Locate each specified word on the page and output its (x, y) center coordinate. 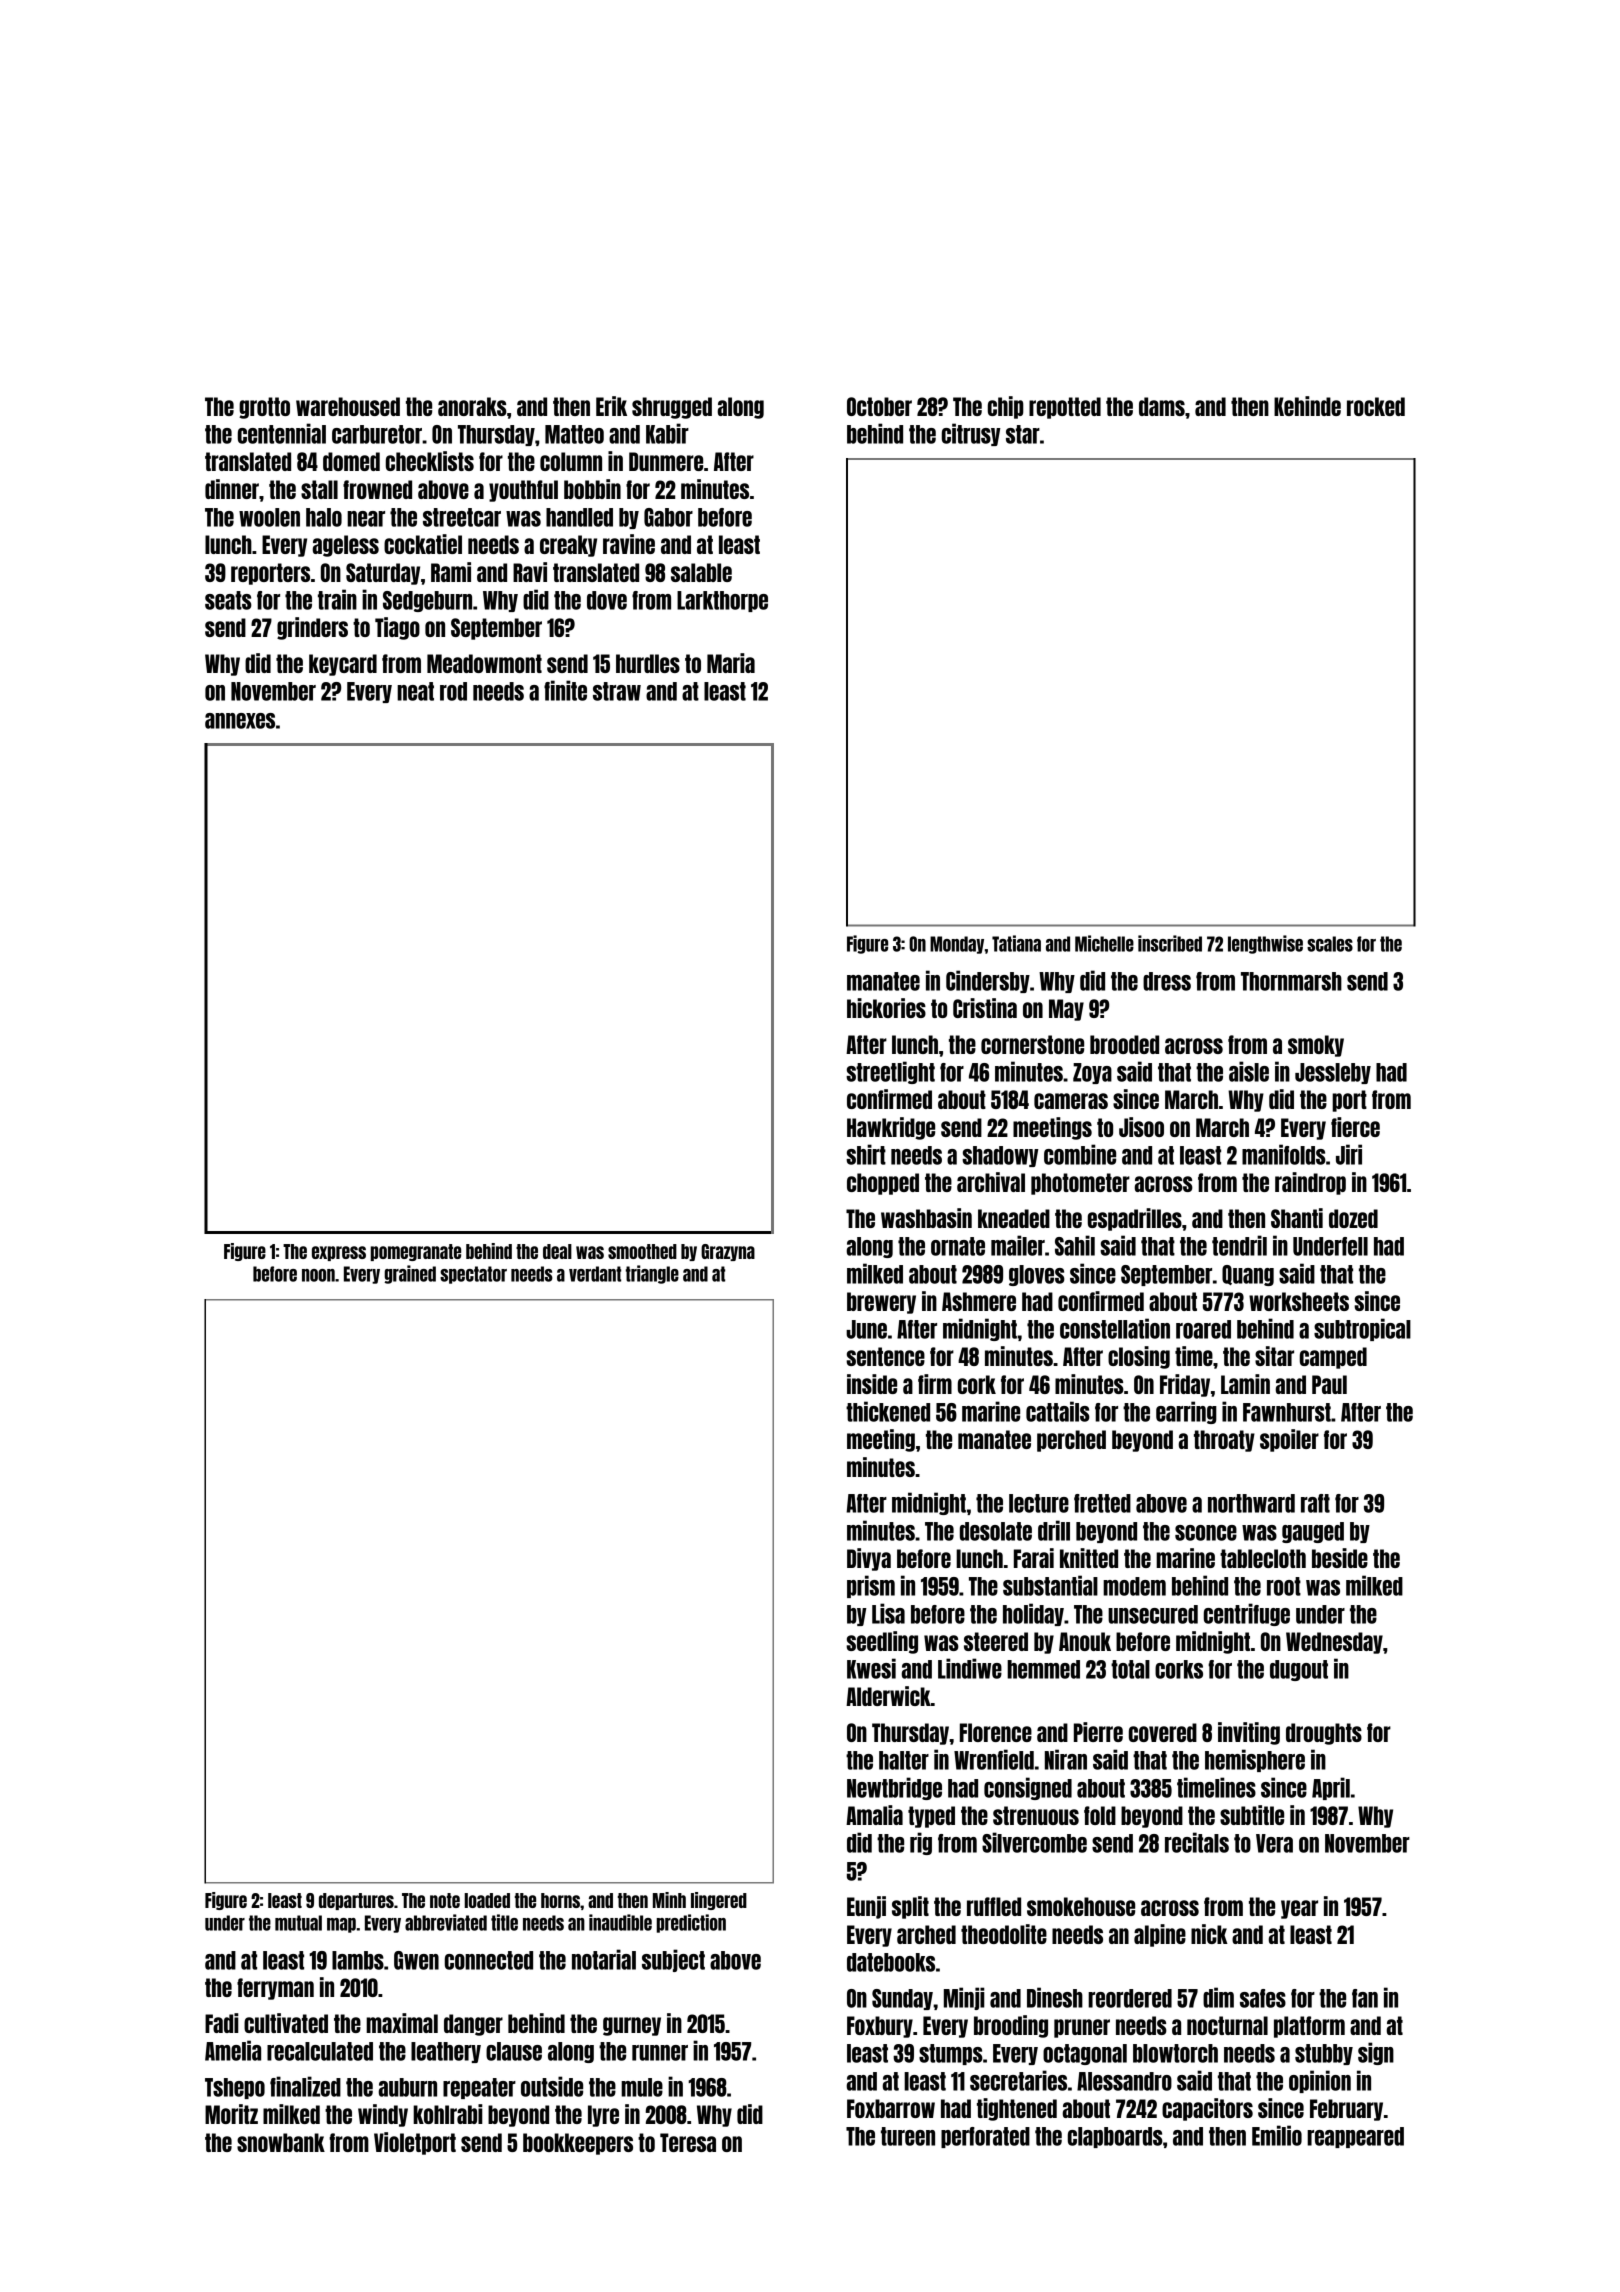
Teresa (688, 2142)
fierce (1355, 1127)
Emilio (1277, 2135)
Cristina (985, 1008)
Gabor (668, 517)
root (1284, 1586)
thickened (888, 1411)
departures (356, 1901)
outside (552, 2086)
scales (1330, 944)
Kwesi (871, 1668)
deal (557, 1251)
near (366, 519)
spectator (473, 1275)
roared (1203, 1329)
